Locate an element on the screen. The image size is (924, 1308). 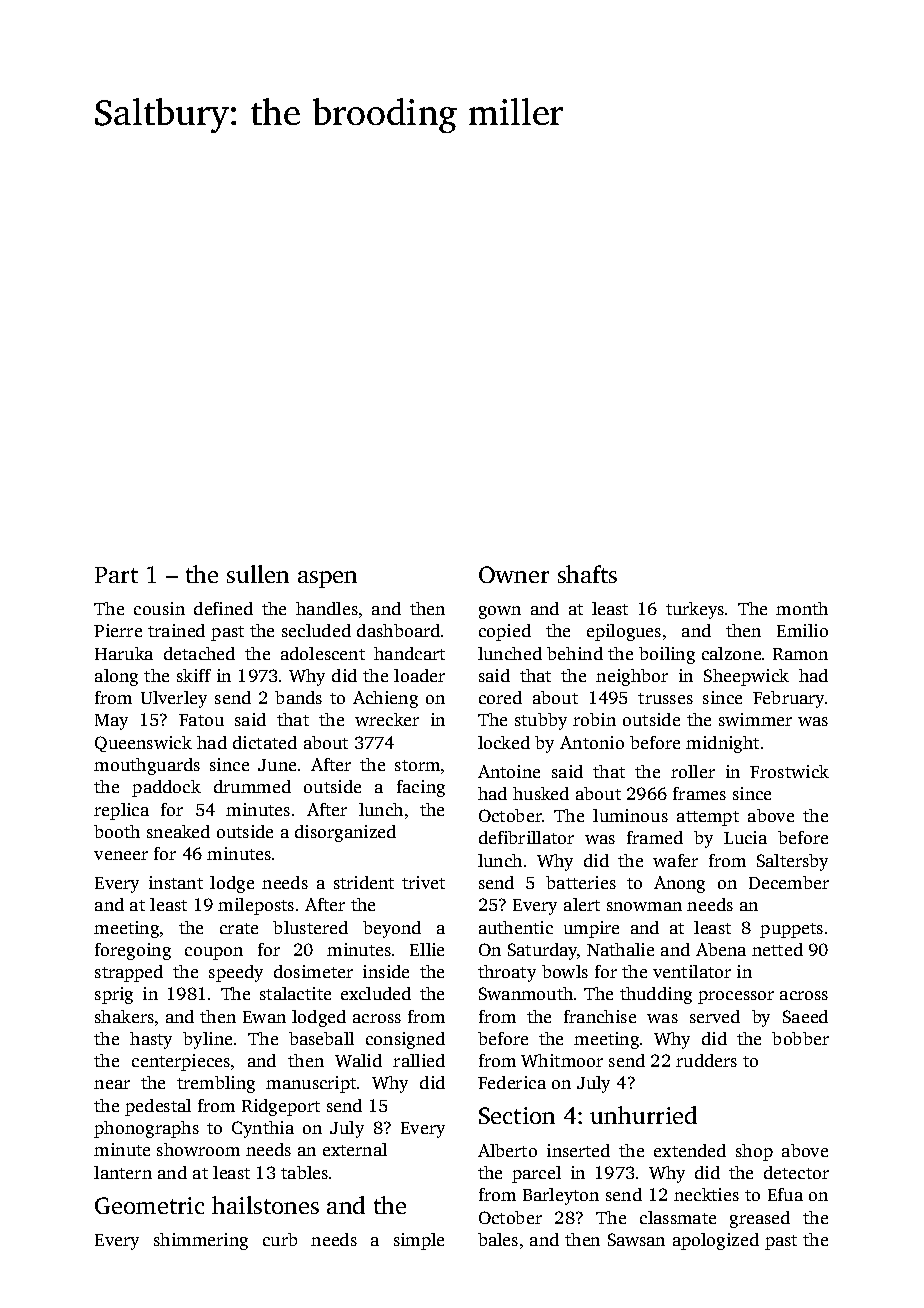
wrecker is located at coordinates (387, 719).
